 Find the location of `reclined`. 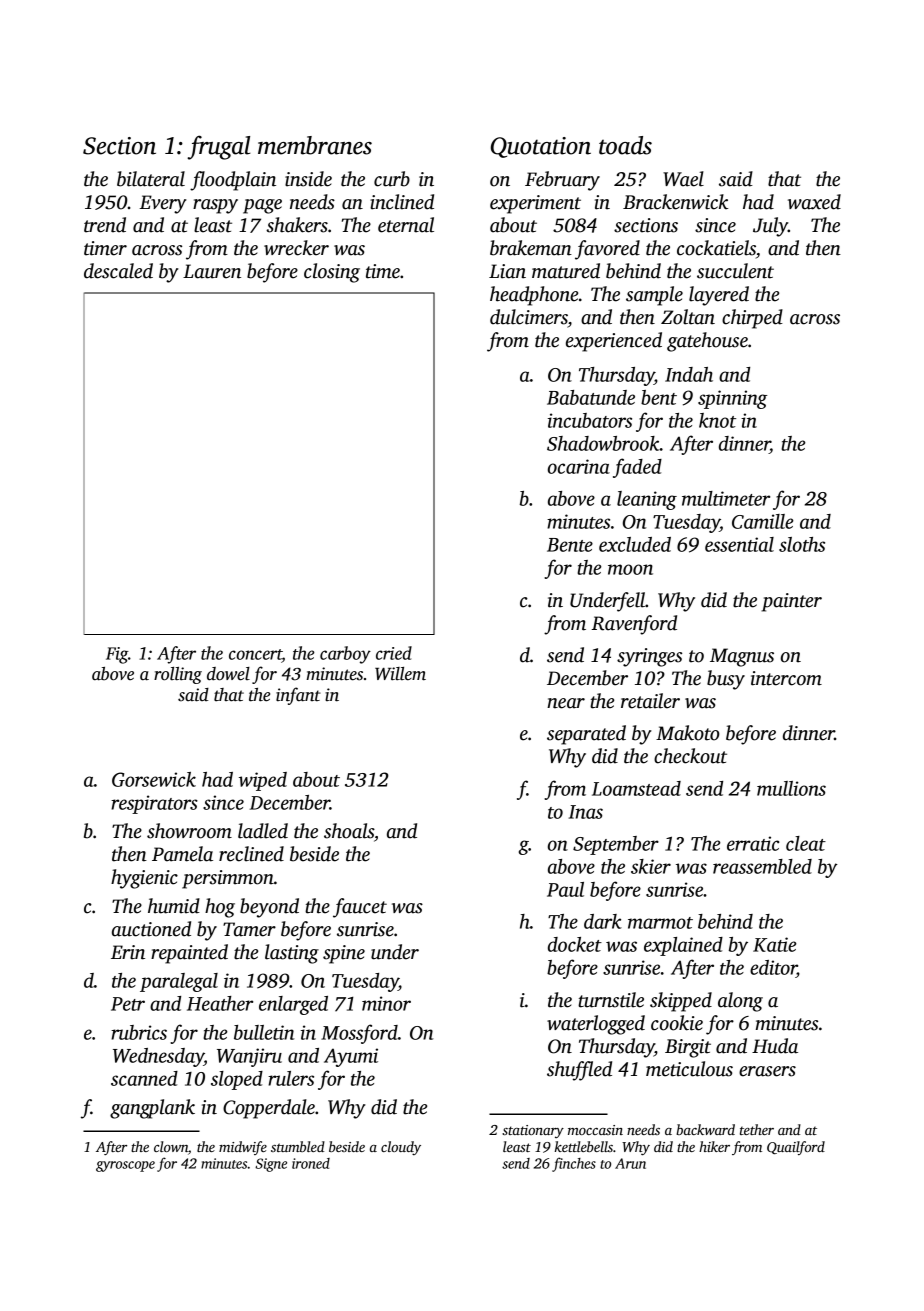

reclined is located at coordinates (251, 854).
